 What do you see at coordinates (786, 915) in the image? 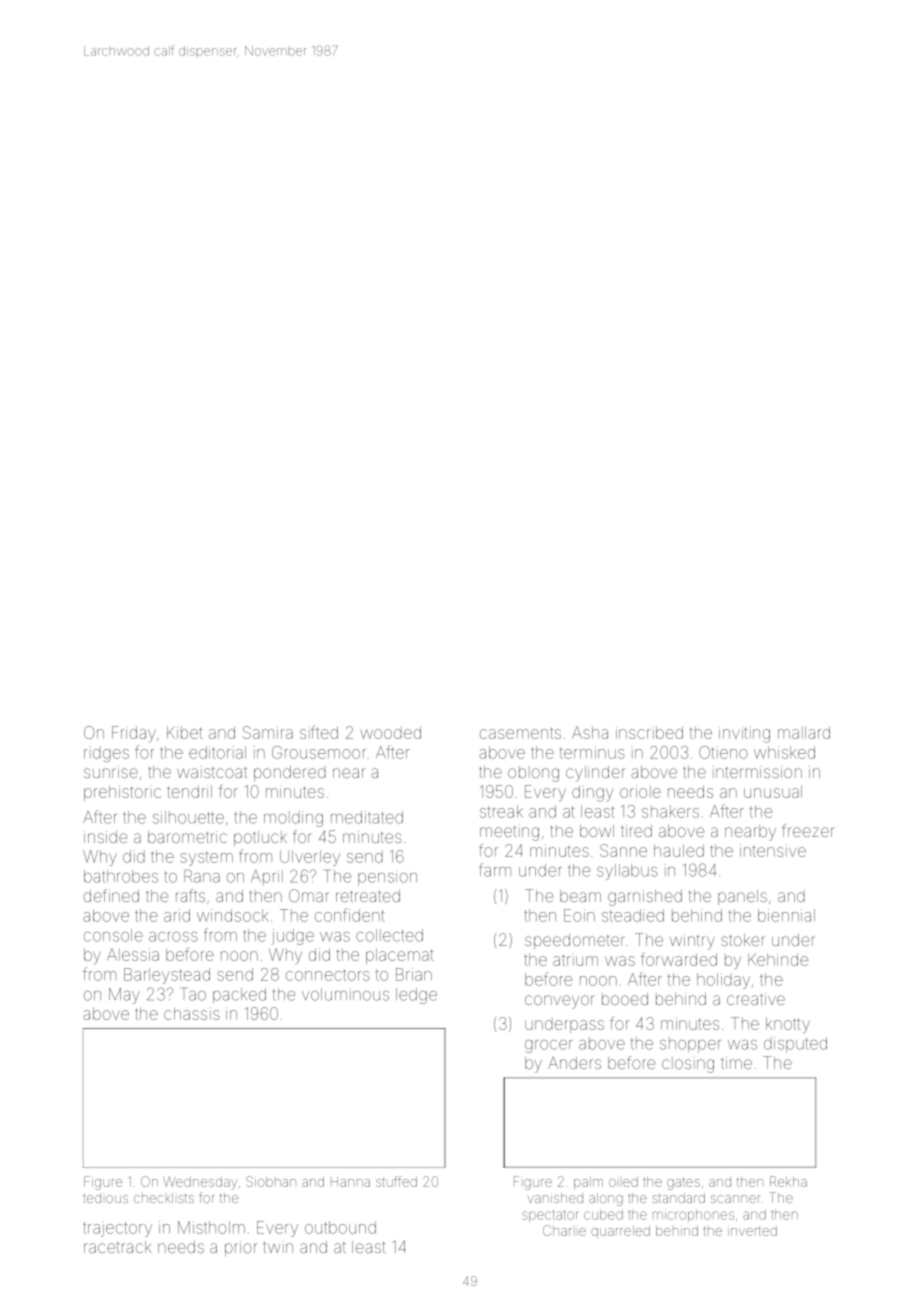
I see `biennial` at bounding box center [786, 915].
